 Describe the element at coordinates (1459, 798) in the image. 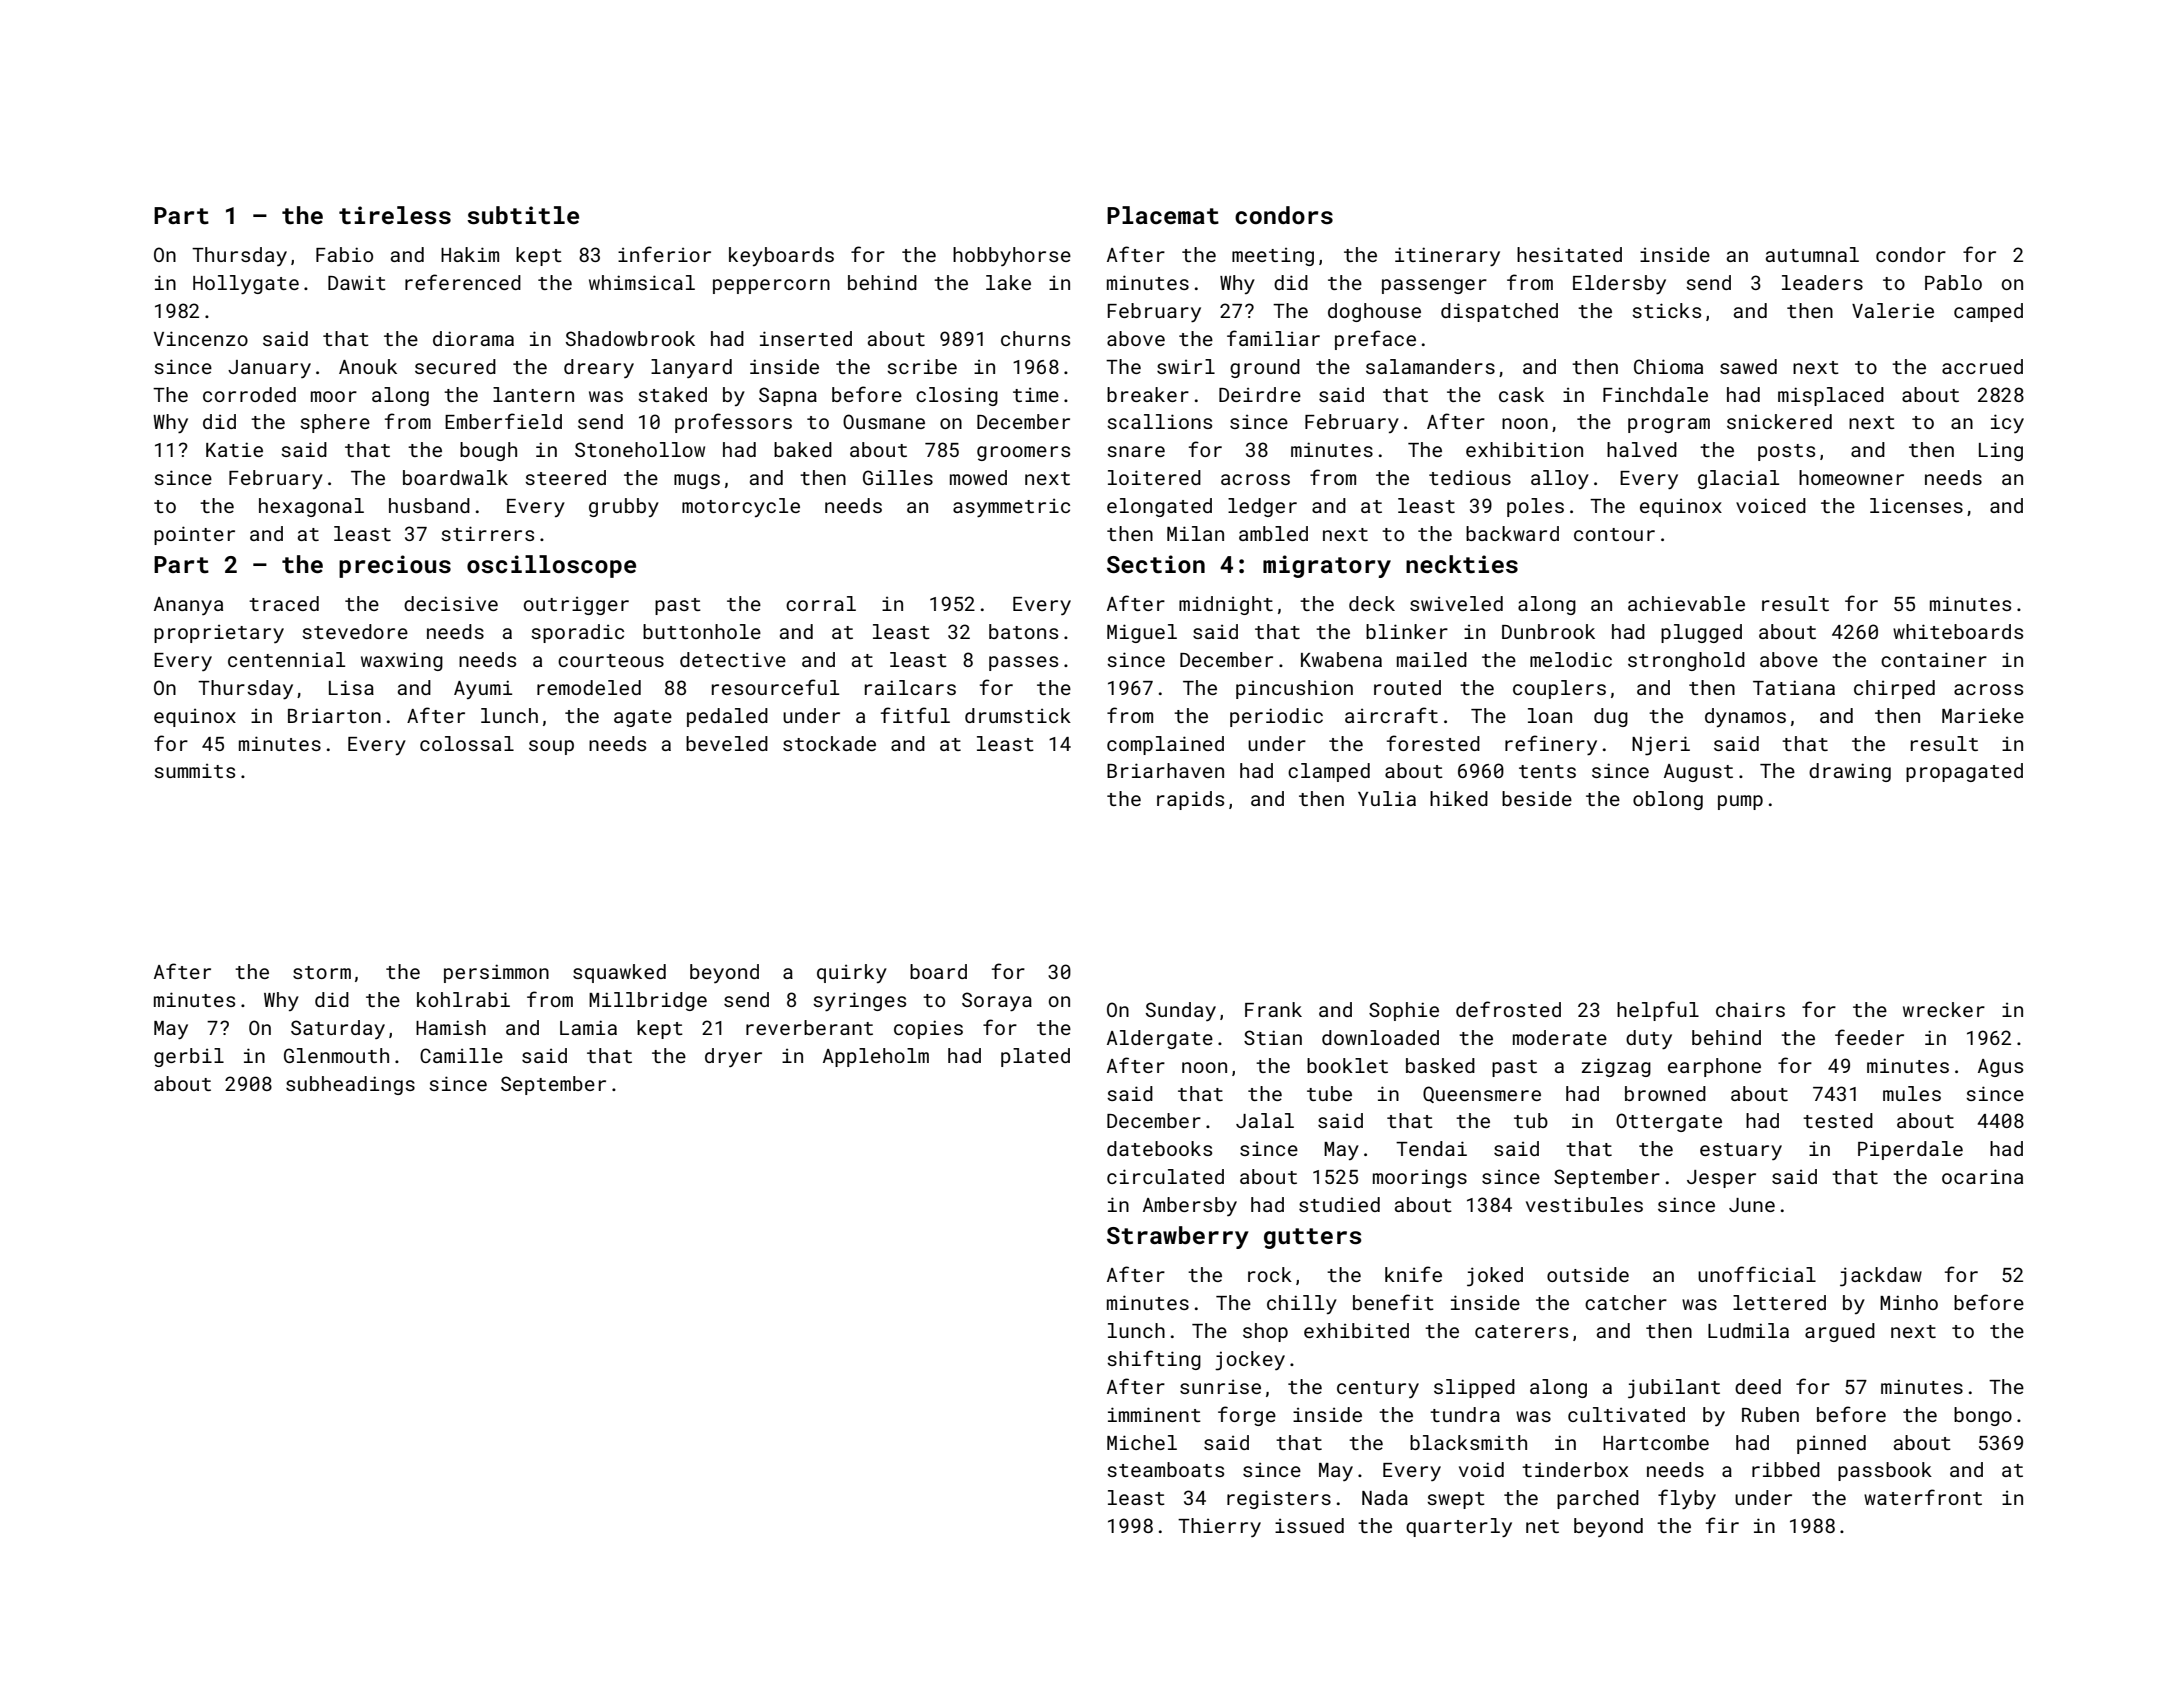

I see `hiked` at that location.
